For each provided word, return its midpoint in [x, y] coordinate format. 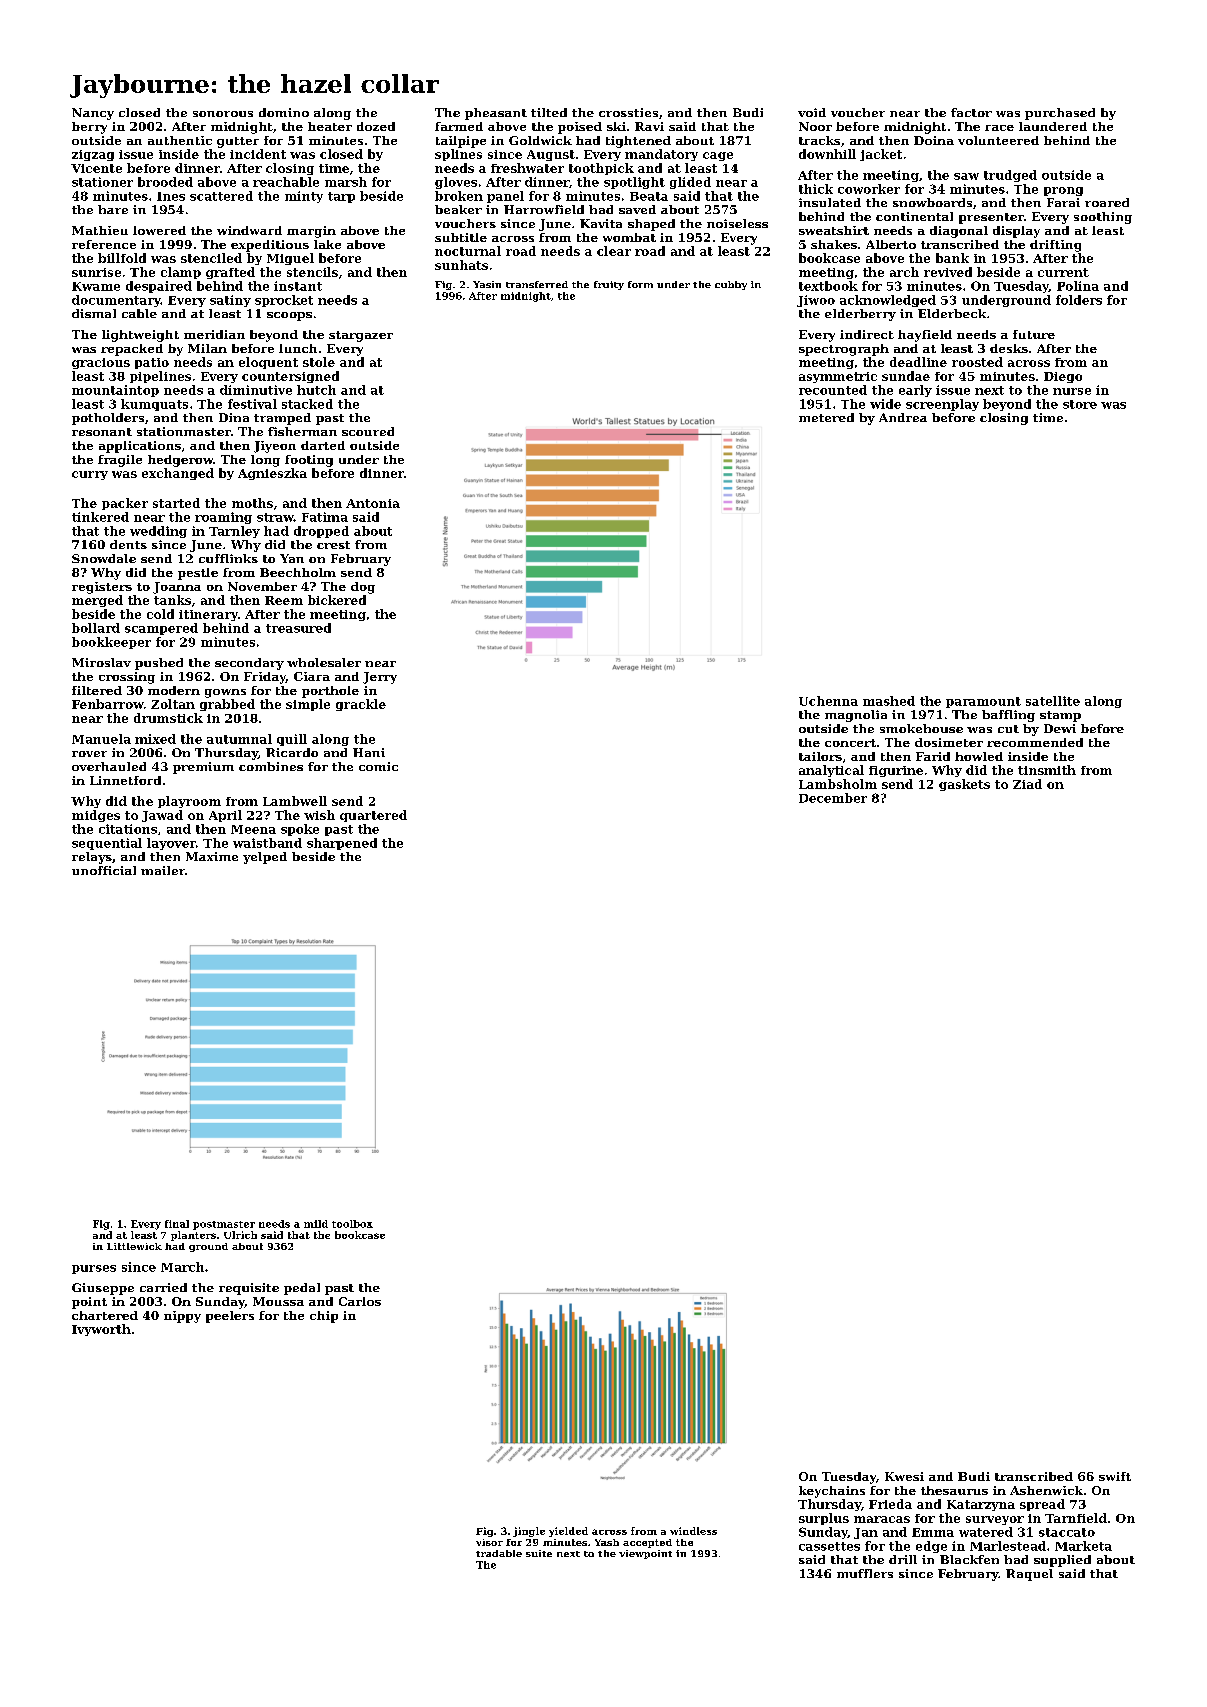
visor [489, 1542]
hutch [316, 390]
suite [539, 1553]
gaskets [964, 785]
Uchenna [828, 701]
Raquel [1029, 1575]
